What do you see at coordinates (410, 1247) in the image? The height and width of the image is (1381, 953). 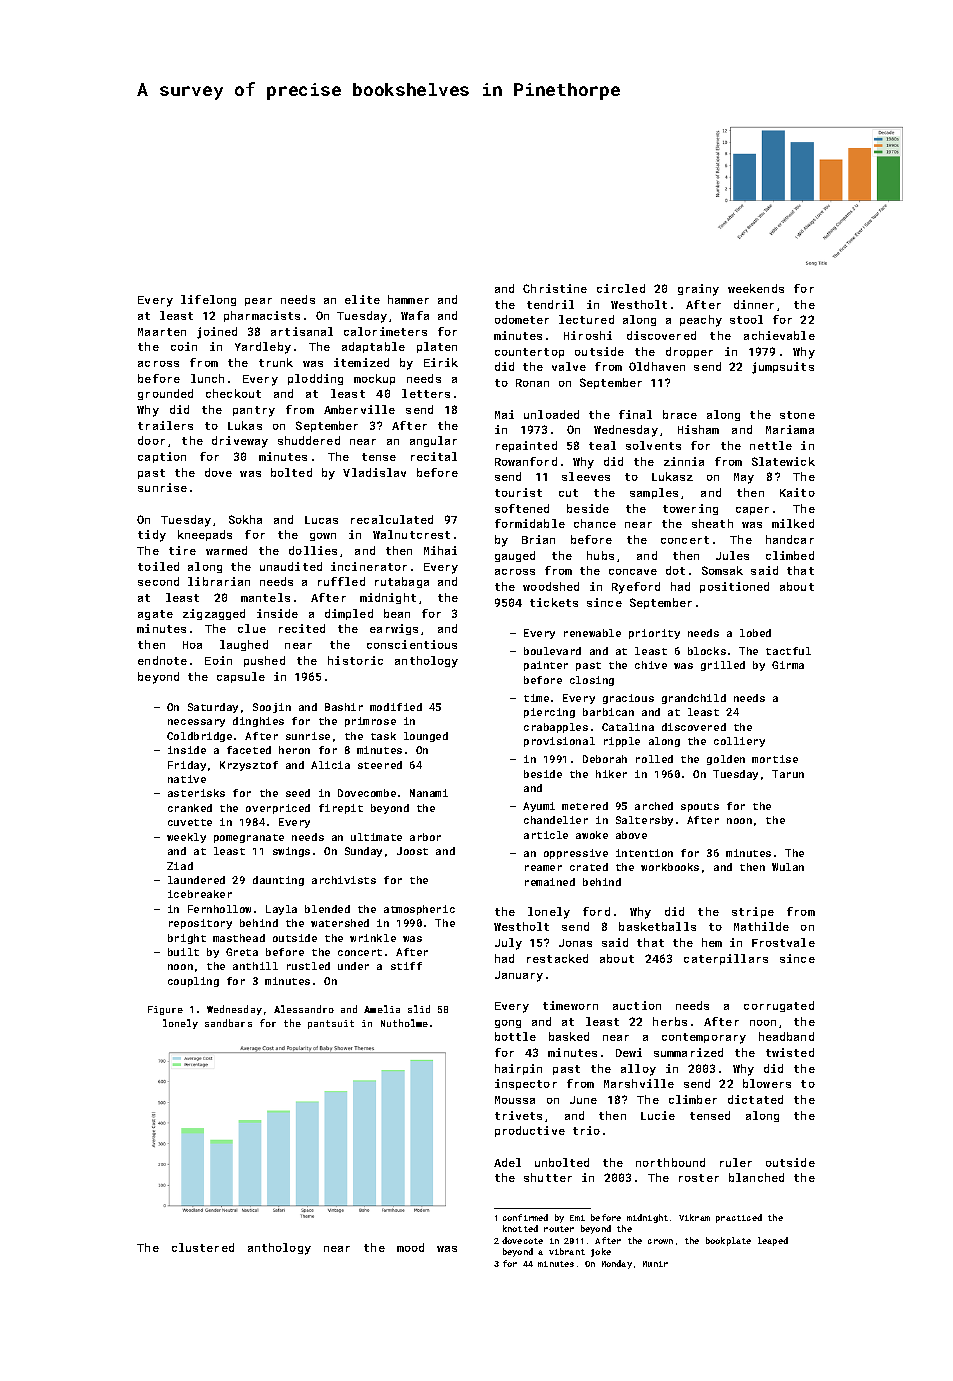 I see `mood` at bounding box center [410, 1247].
